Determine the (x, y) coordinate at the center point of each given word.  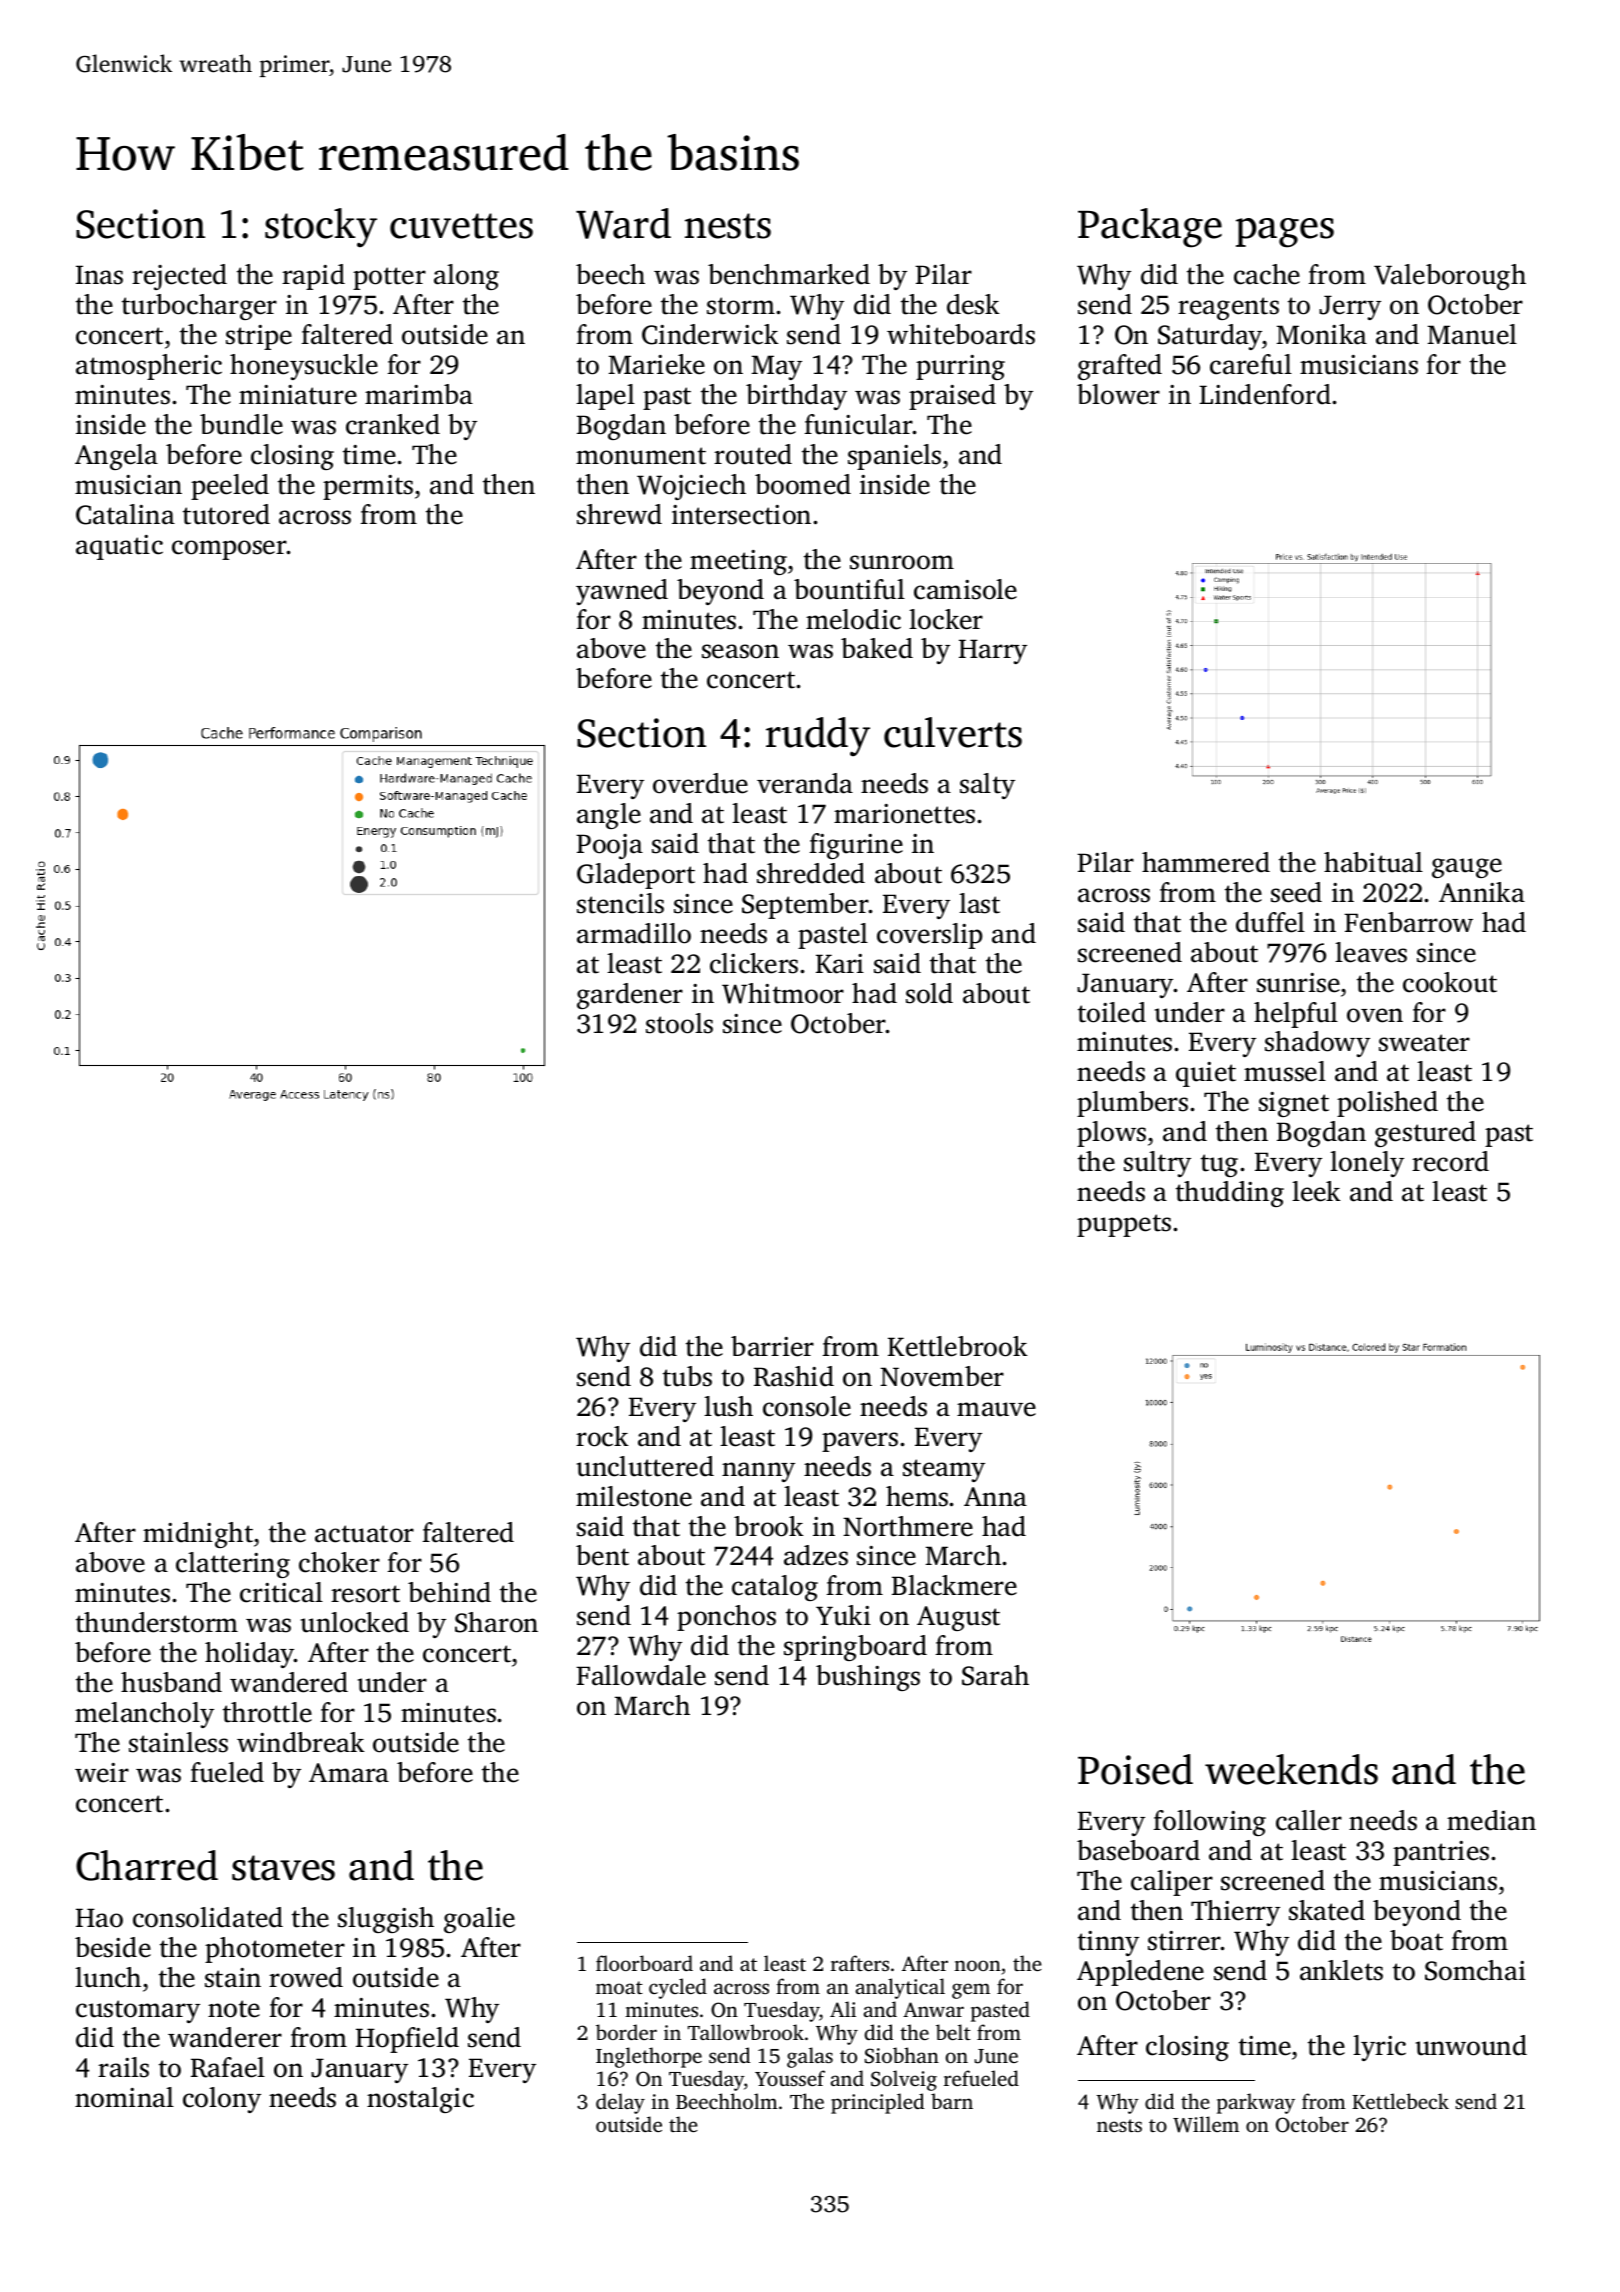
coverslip (929, 936)
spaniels (894, 457)
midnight (198, 1535)
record (1450, 1161)
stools (679, 1023)
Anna (995, 1497)
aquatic (119, 547)
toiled (1112, 1012)
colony (222, 2100)
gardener (630, 996)
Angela (116, 457)
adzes (816, 1555)
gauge (1467, 868)
